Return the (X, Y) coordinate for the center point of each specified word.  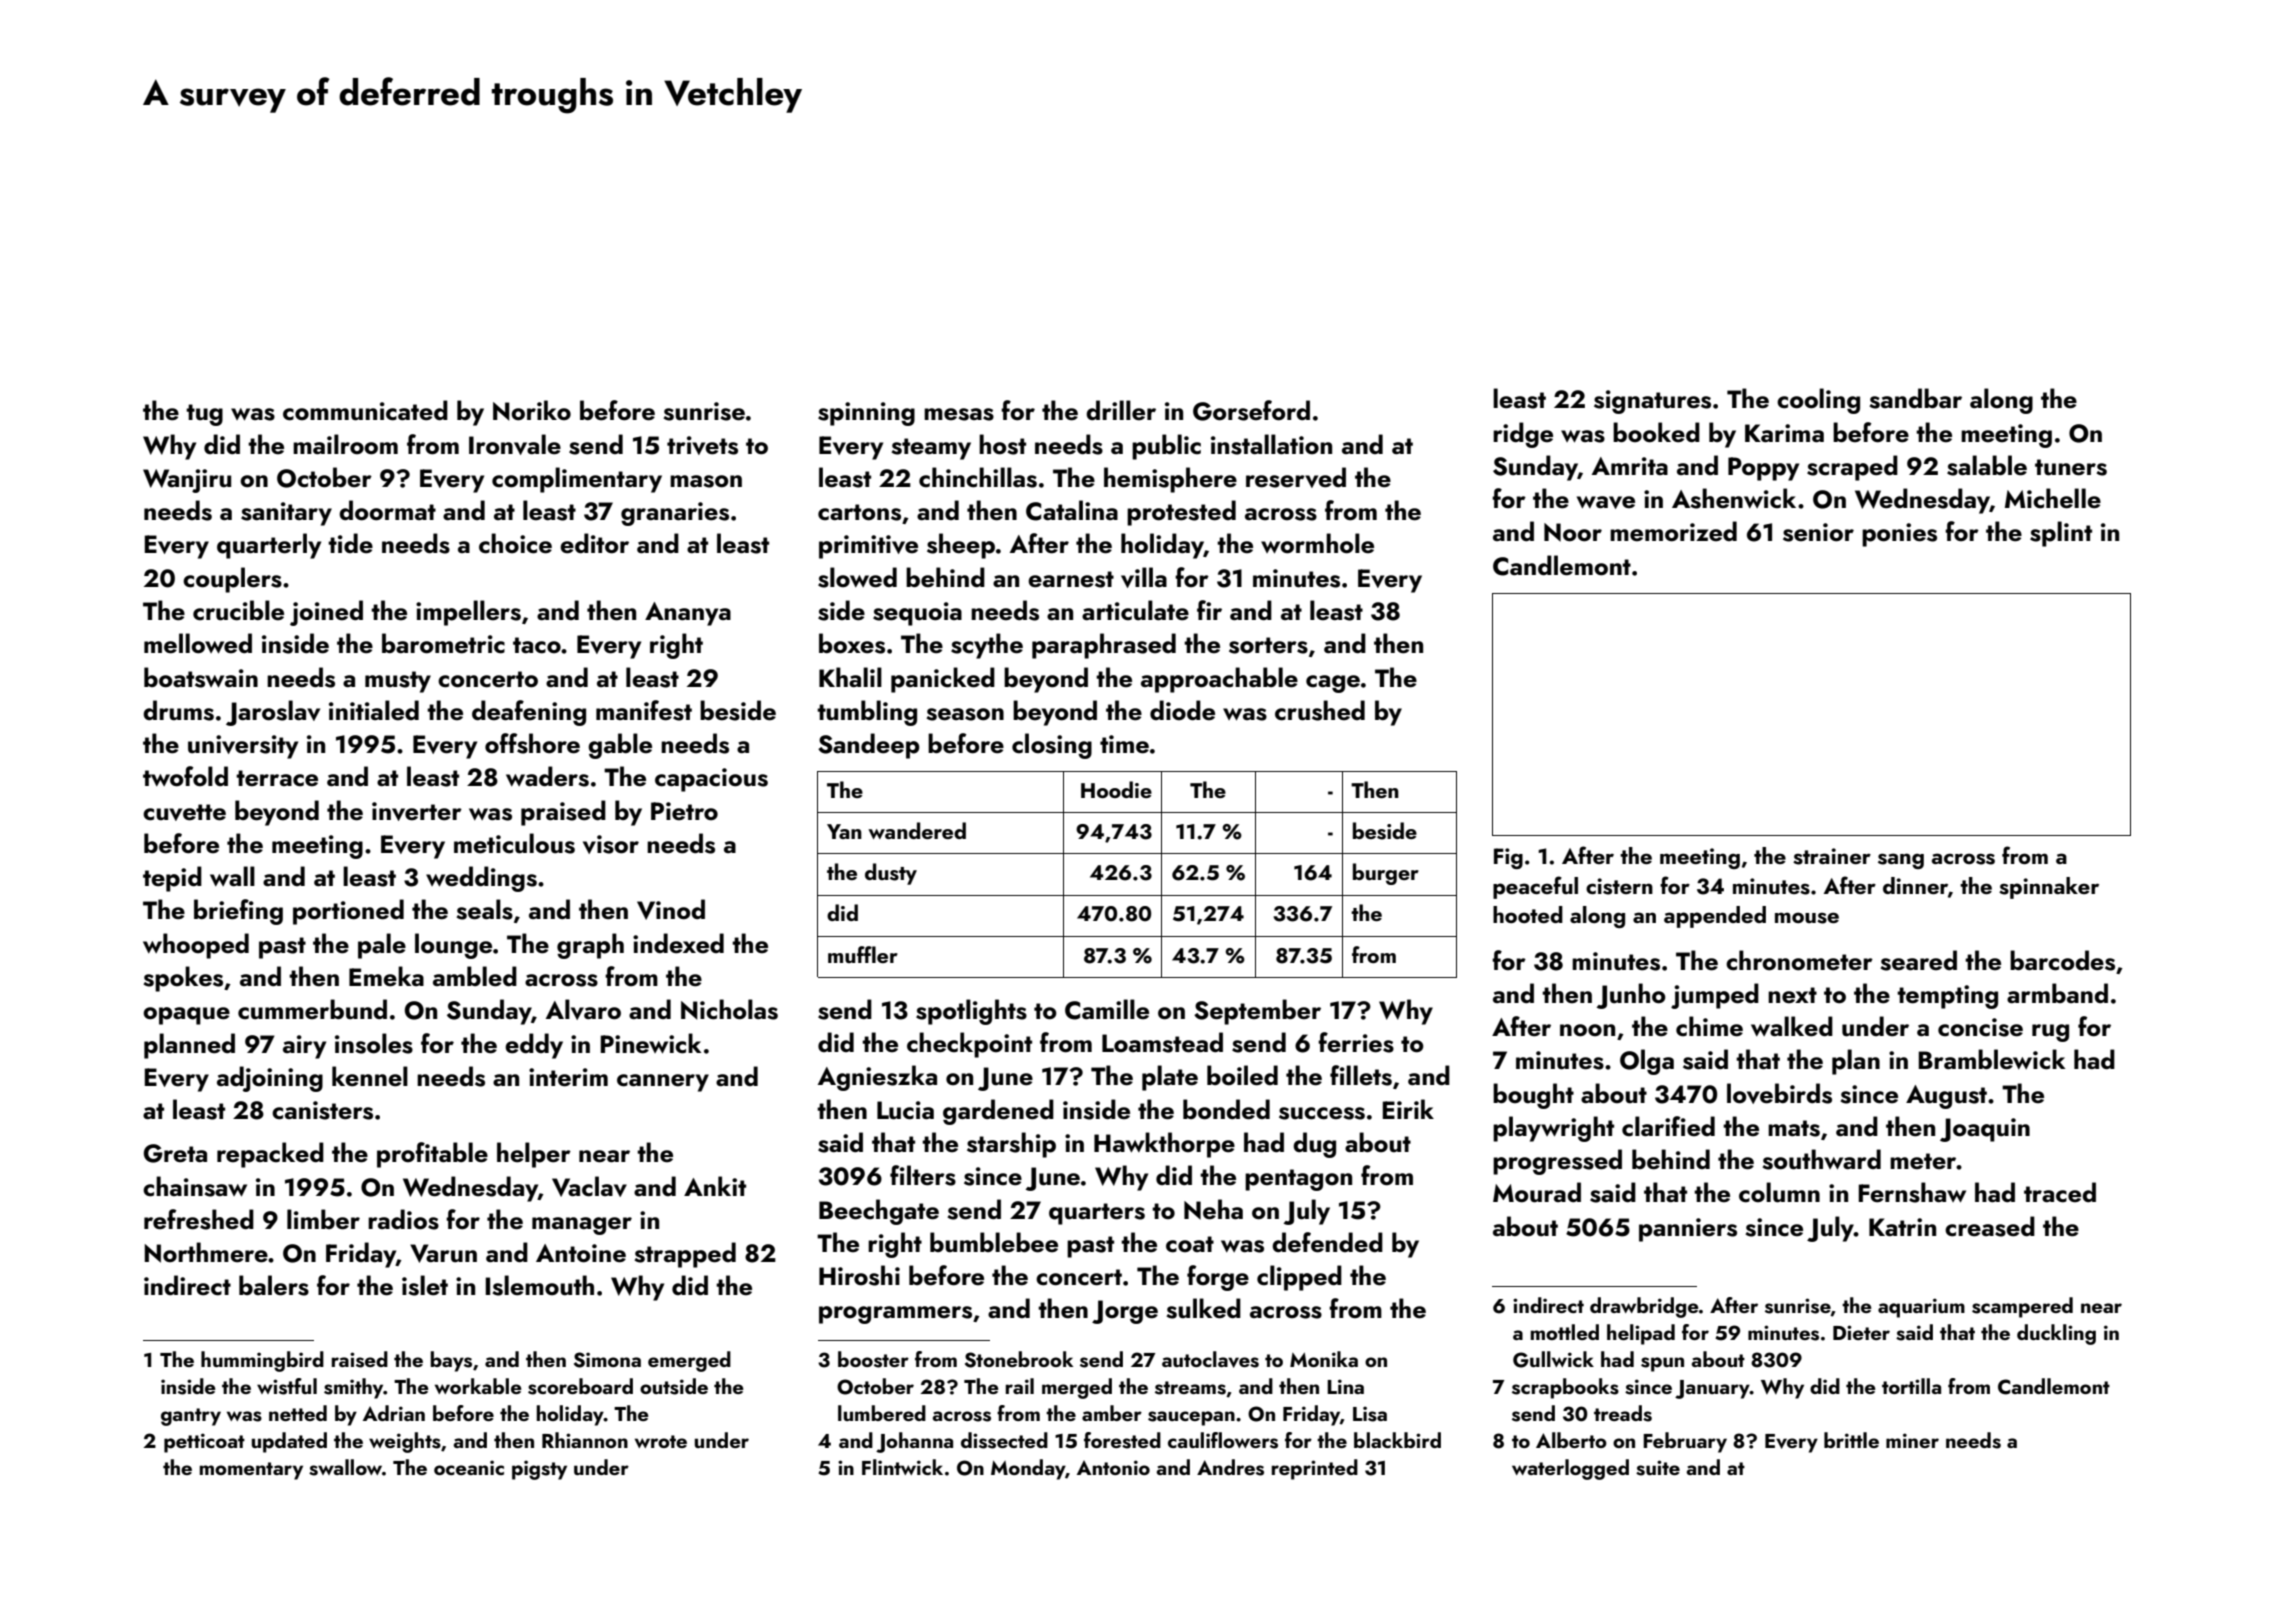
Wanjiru (187, 481)
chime (1709, 1026)
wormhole (1317, 543)
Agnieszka (877, 1078)
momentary (251, 1471)
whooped (196, 946)
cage (1333, 684)
